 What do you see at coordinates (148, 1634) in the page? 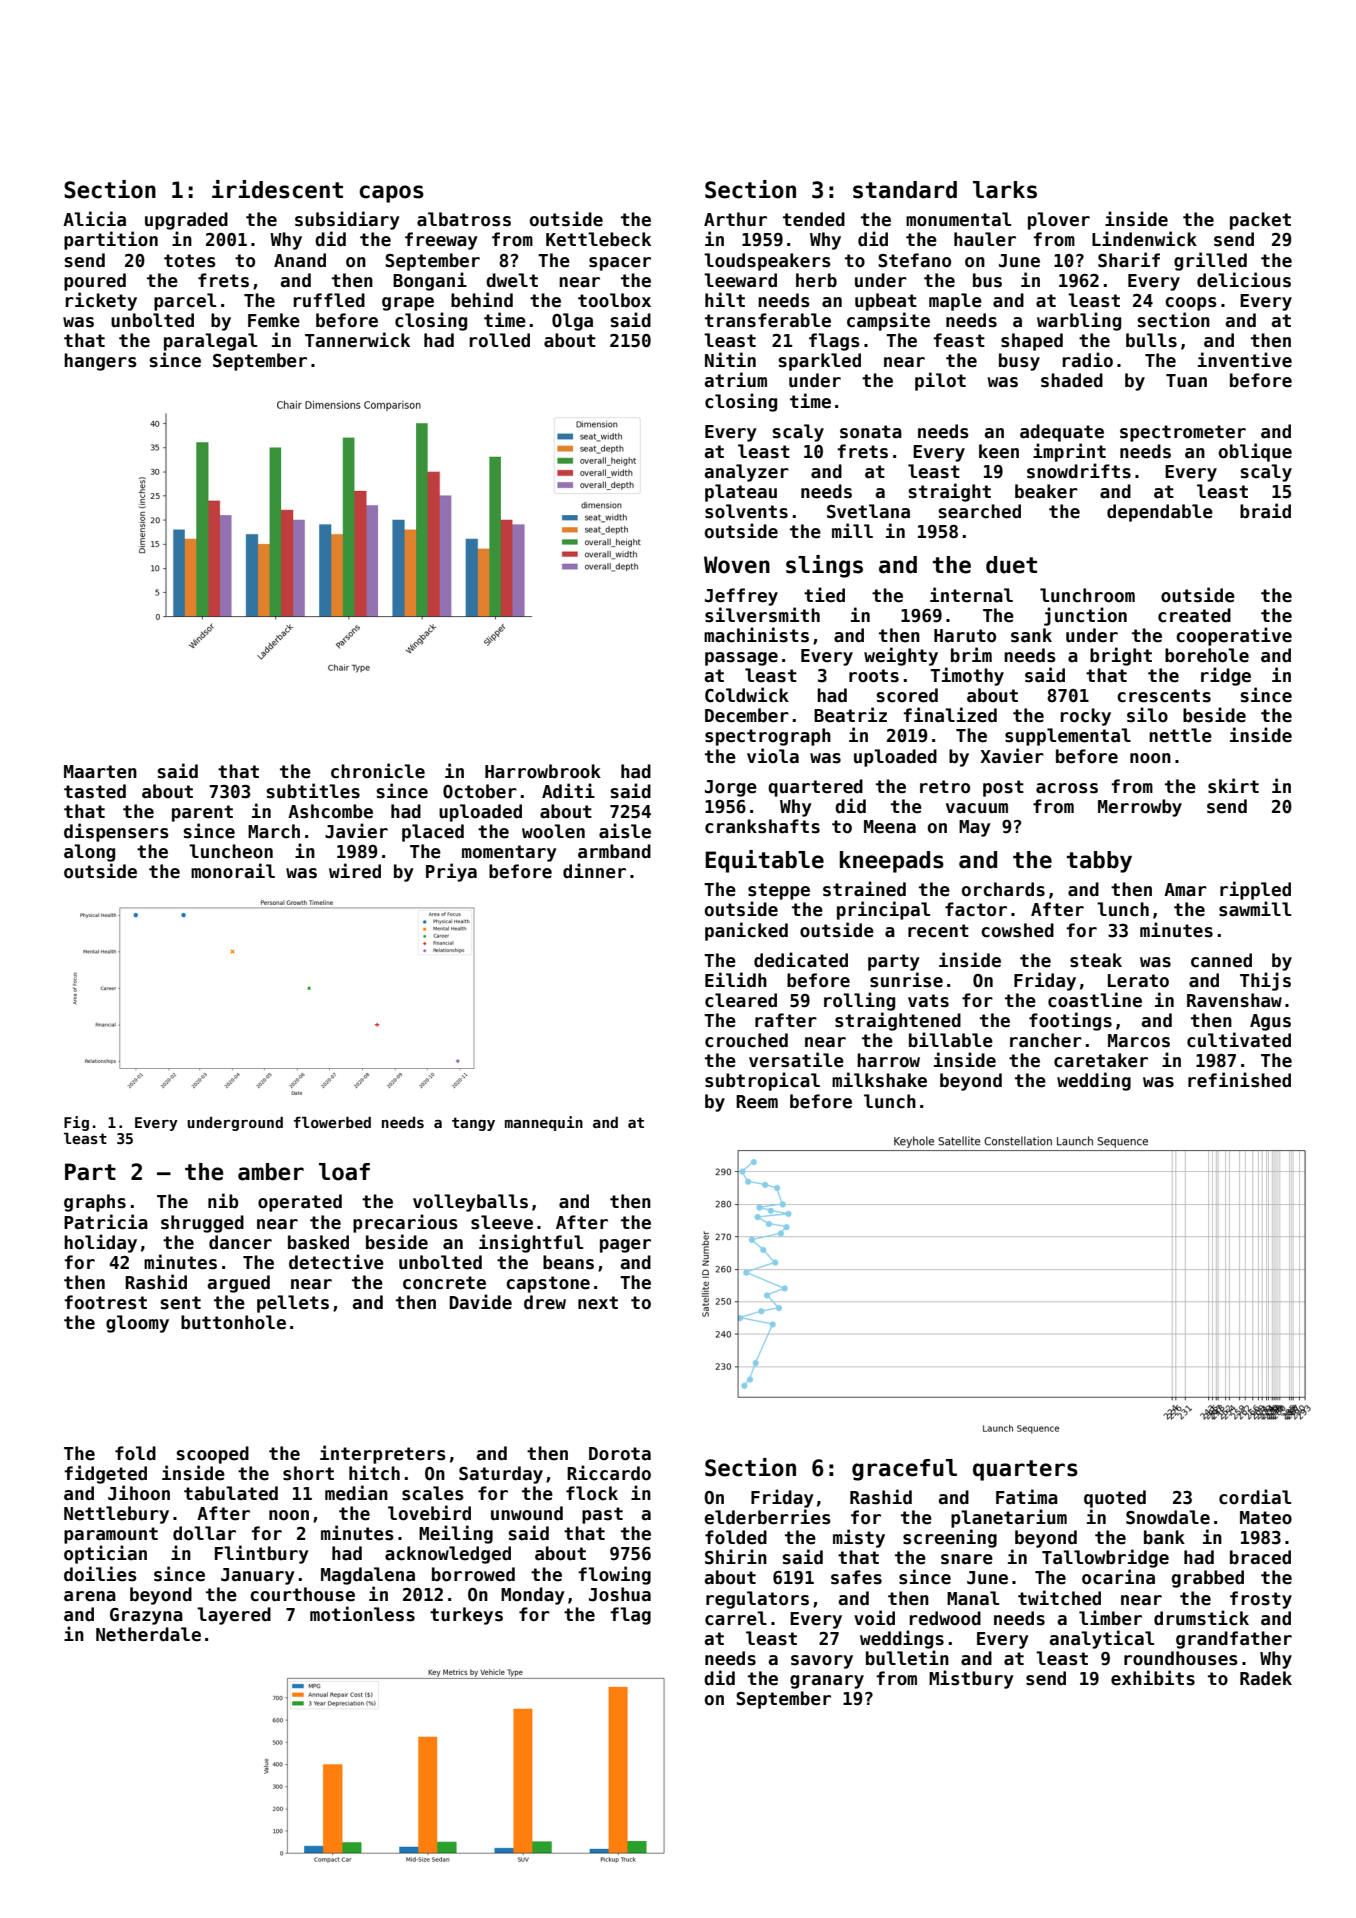
I see `Netherdale` at bounding box center [148, 1634].
